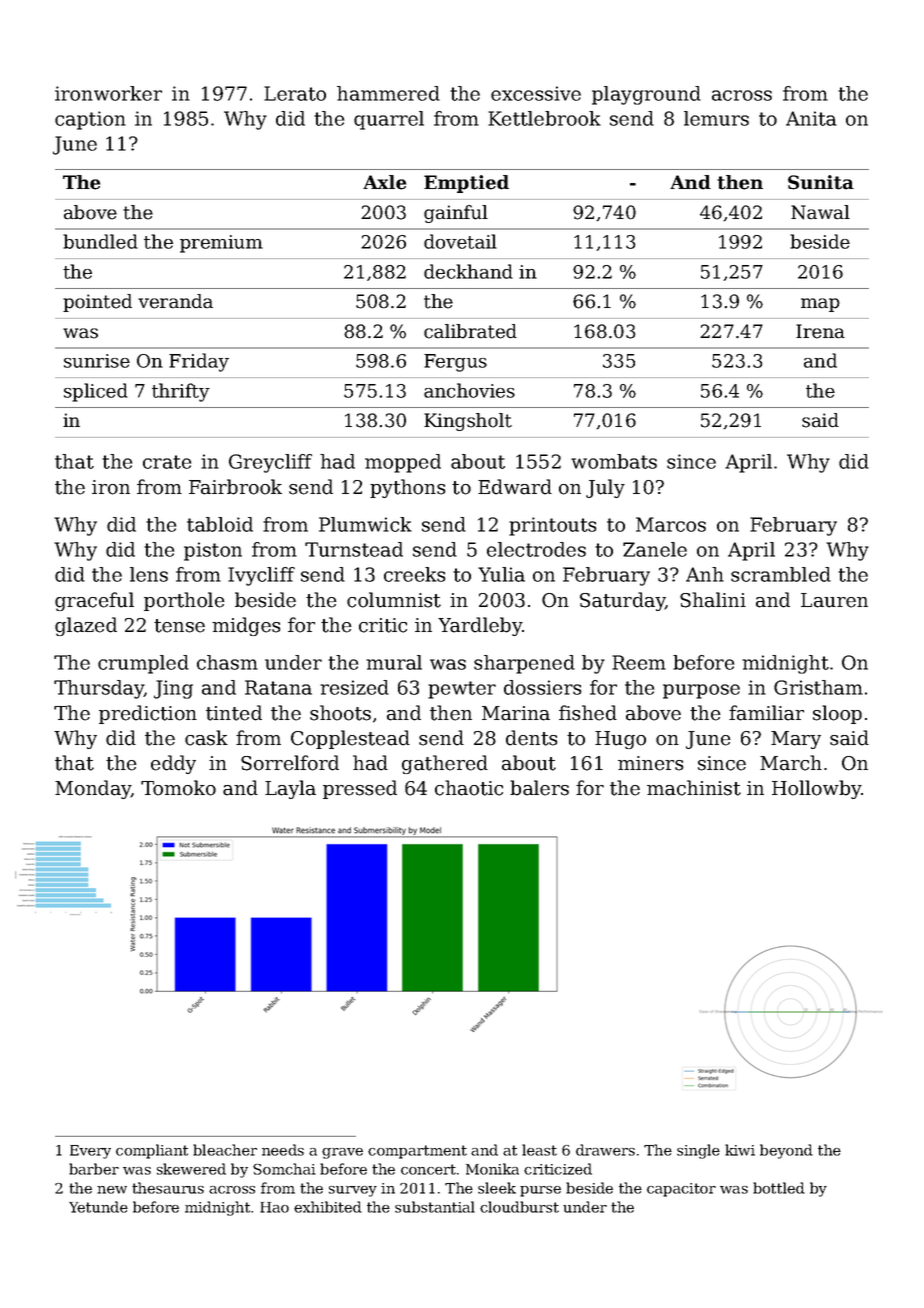 The height and width of the image is (1308, 924). What do you see at coordinates (360, 789) in the image?
I see `pressed` at bounding box center [360, 789].
